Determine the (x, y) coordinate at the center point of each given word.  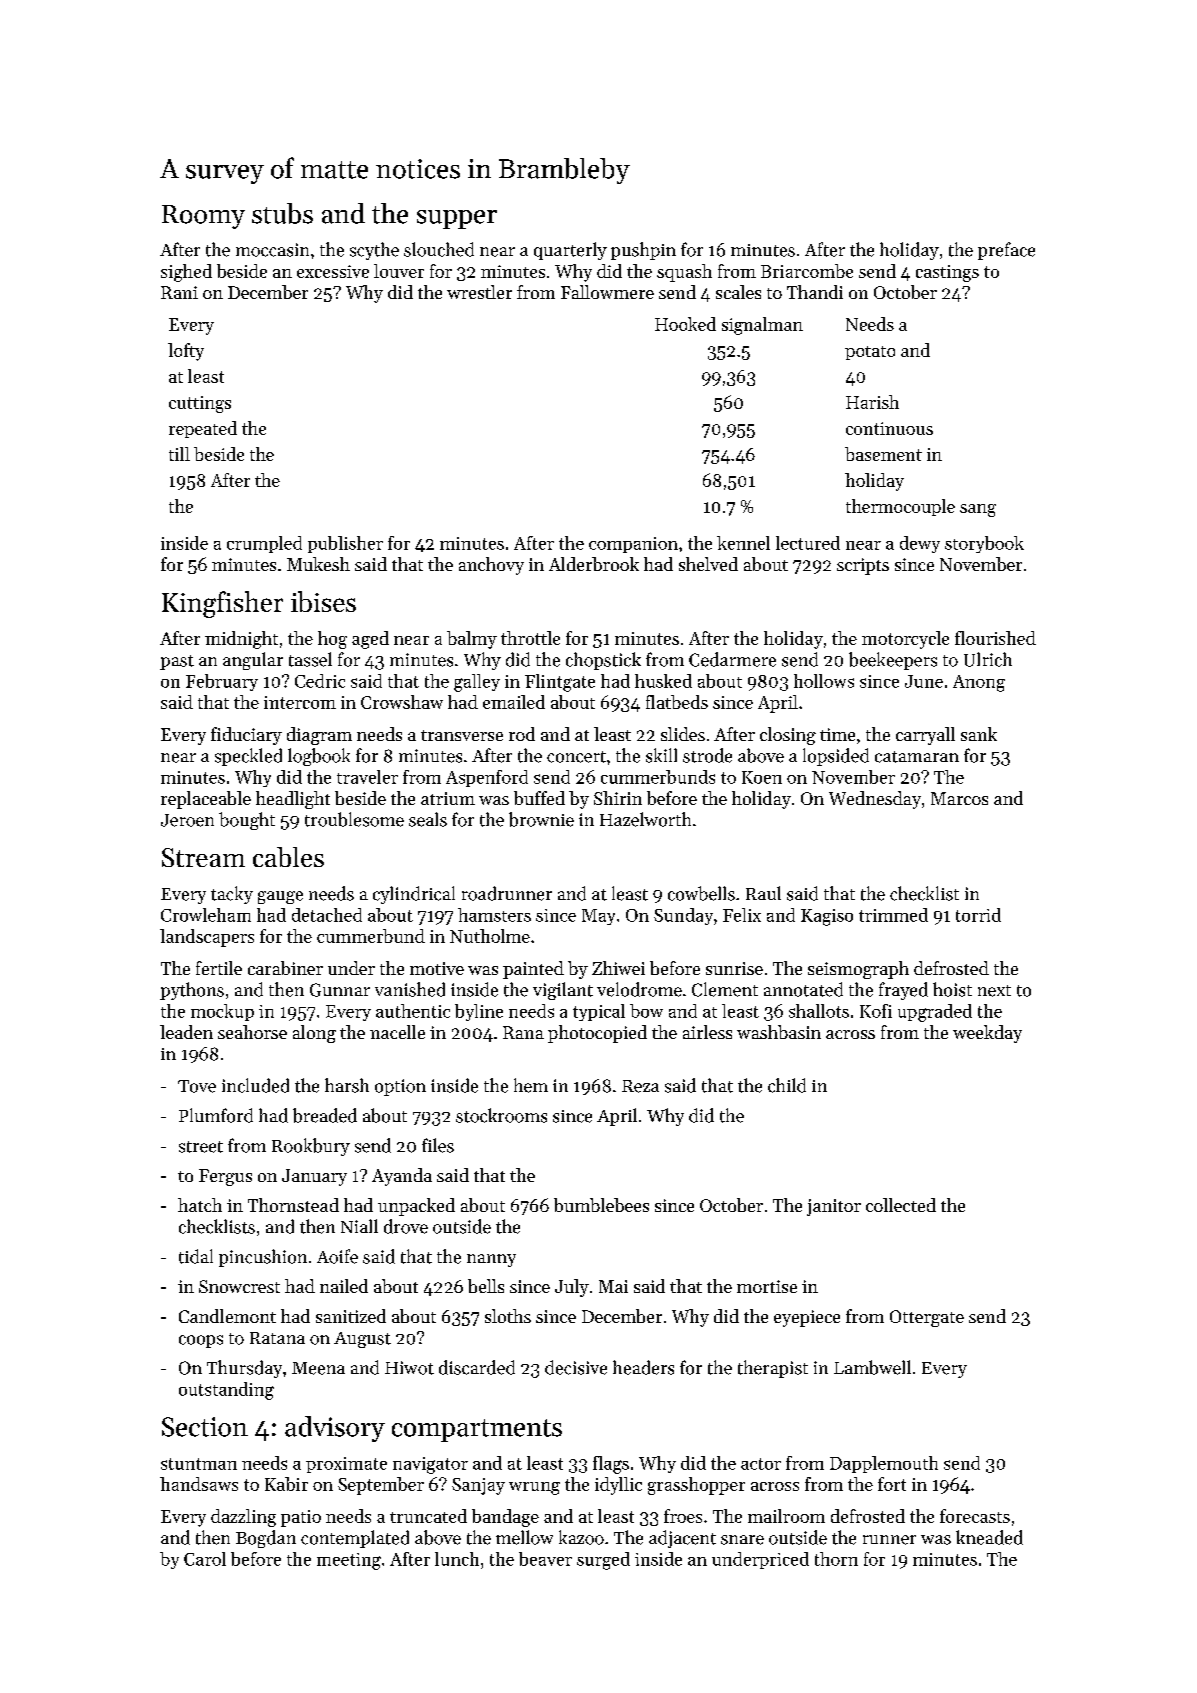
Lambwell (872, 1367)
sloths (508, 1316)
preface (1006, 251)
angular (253, 661)
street (201, 1147)
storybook (984, 544)
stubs (282, 213)
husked (663, 681)
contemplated (355, 1539)
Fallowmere (607, 292)
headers (643, 1367)
